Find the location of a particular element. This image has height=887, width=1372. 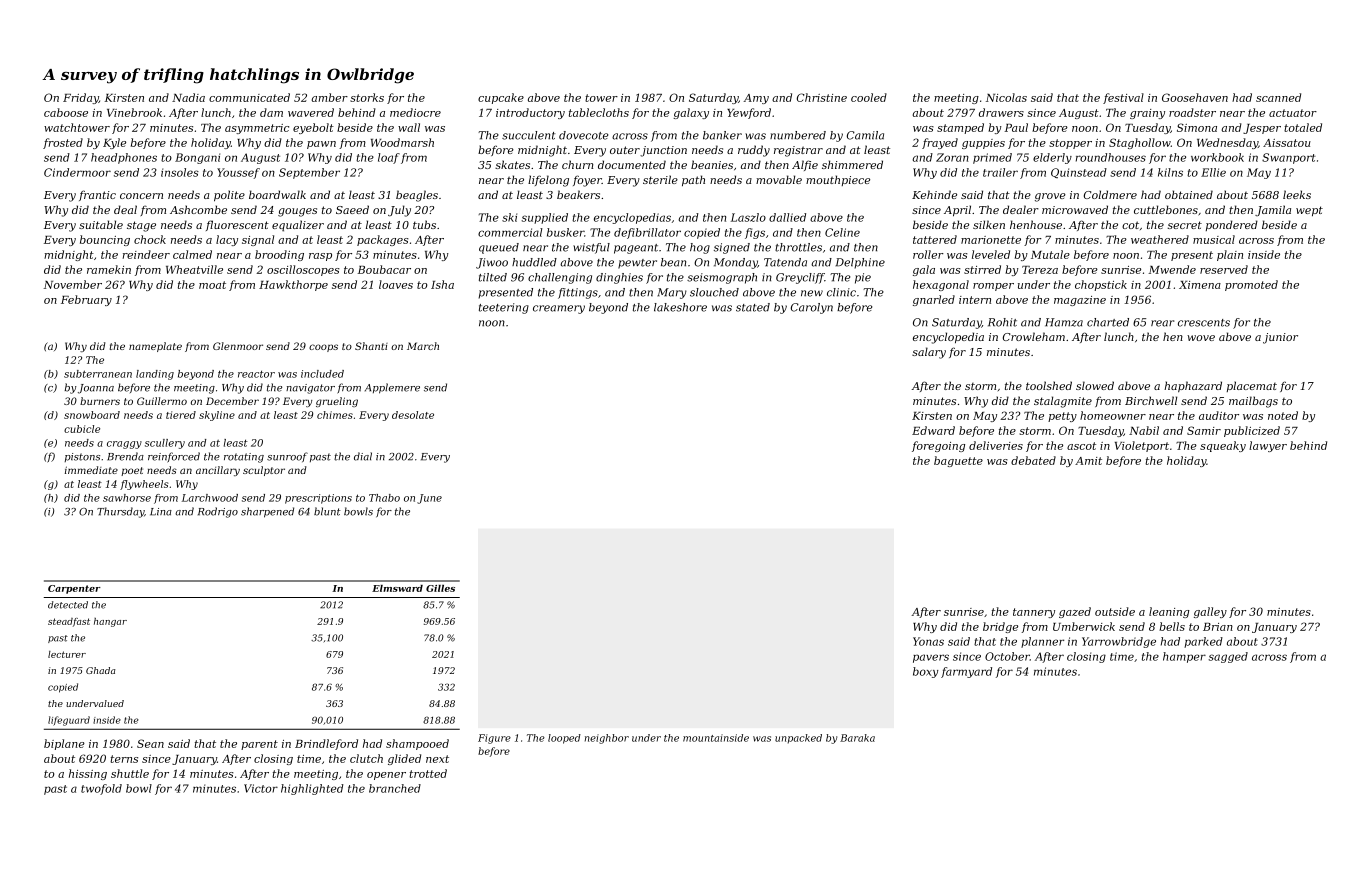

unpacked is located at coordinates (798, 739).
